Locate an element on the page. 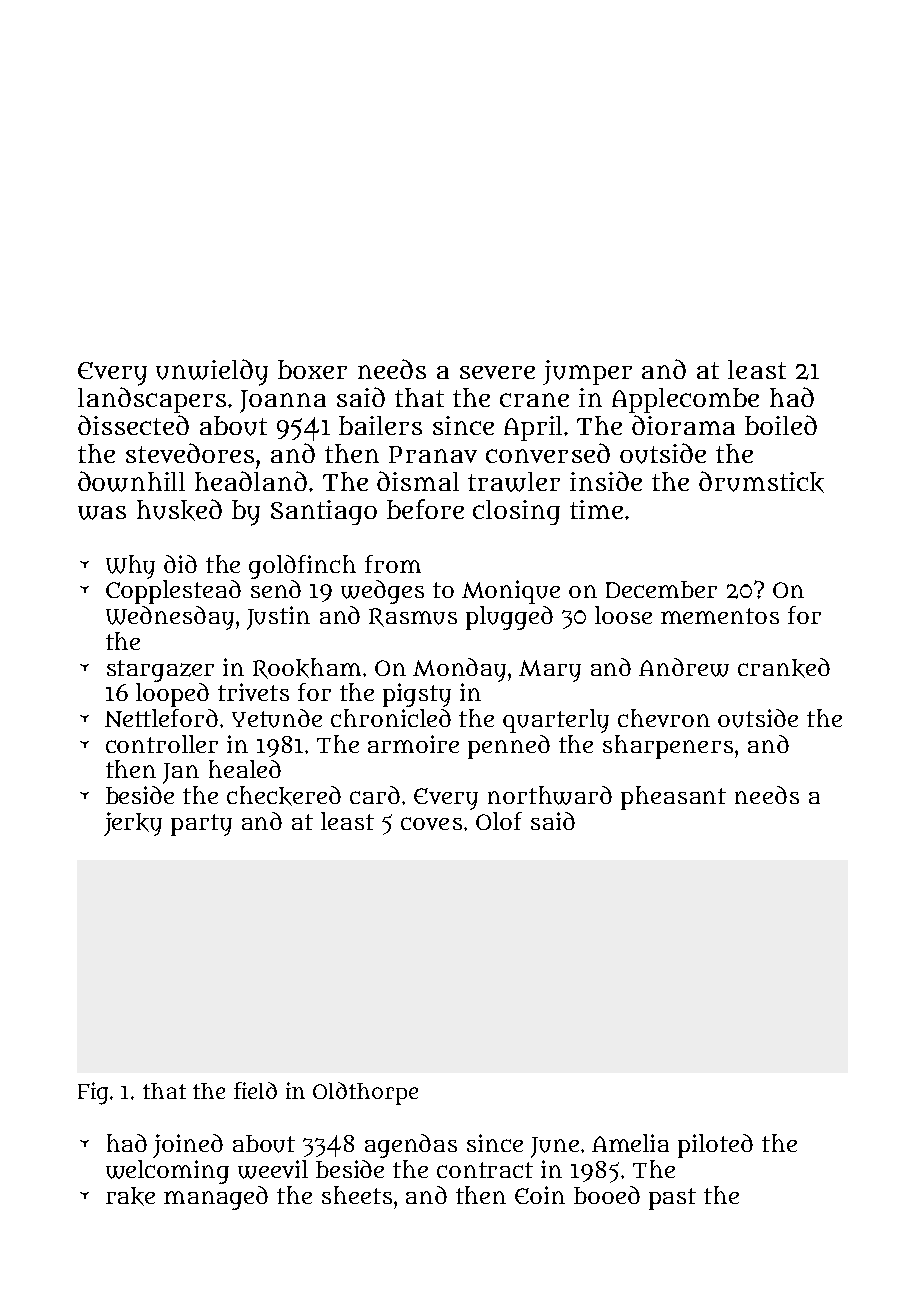 This page has width=924, height=1314. jerky is located at coordinates (133, 824).
